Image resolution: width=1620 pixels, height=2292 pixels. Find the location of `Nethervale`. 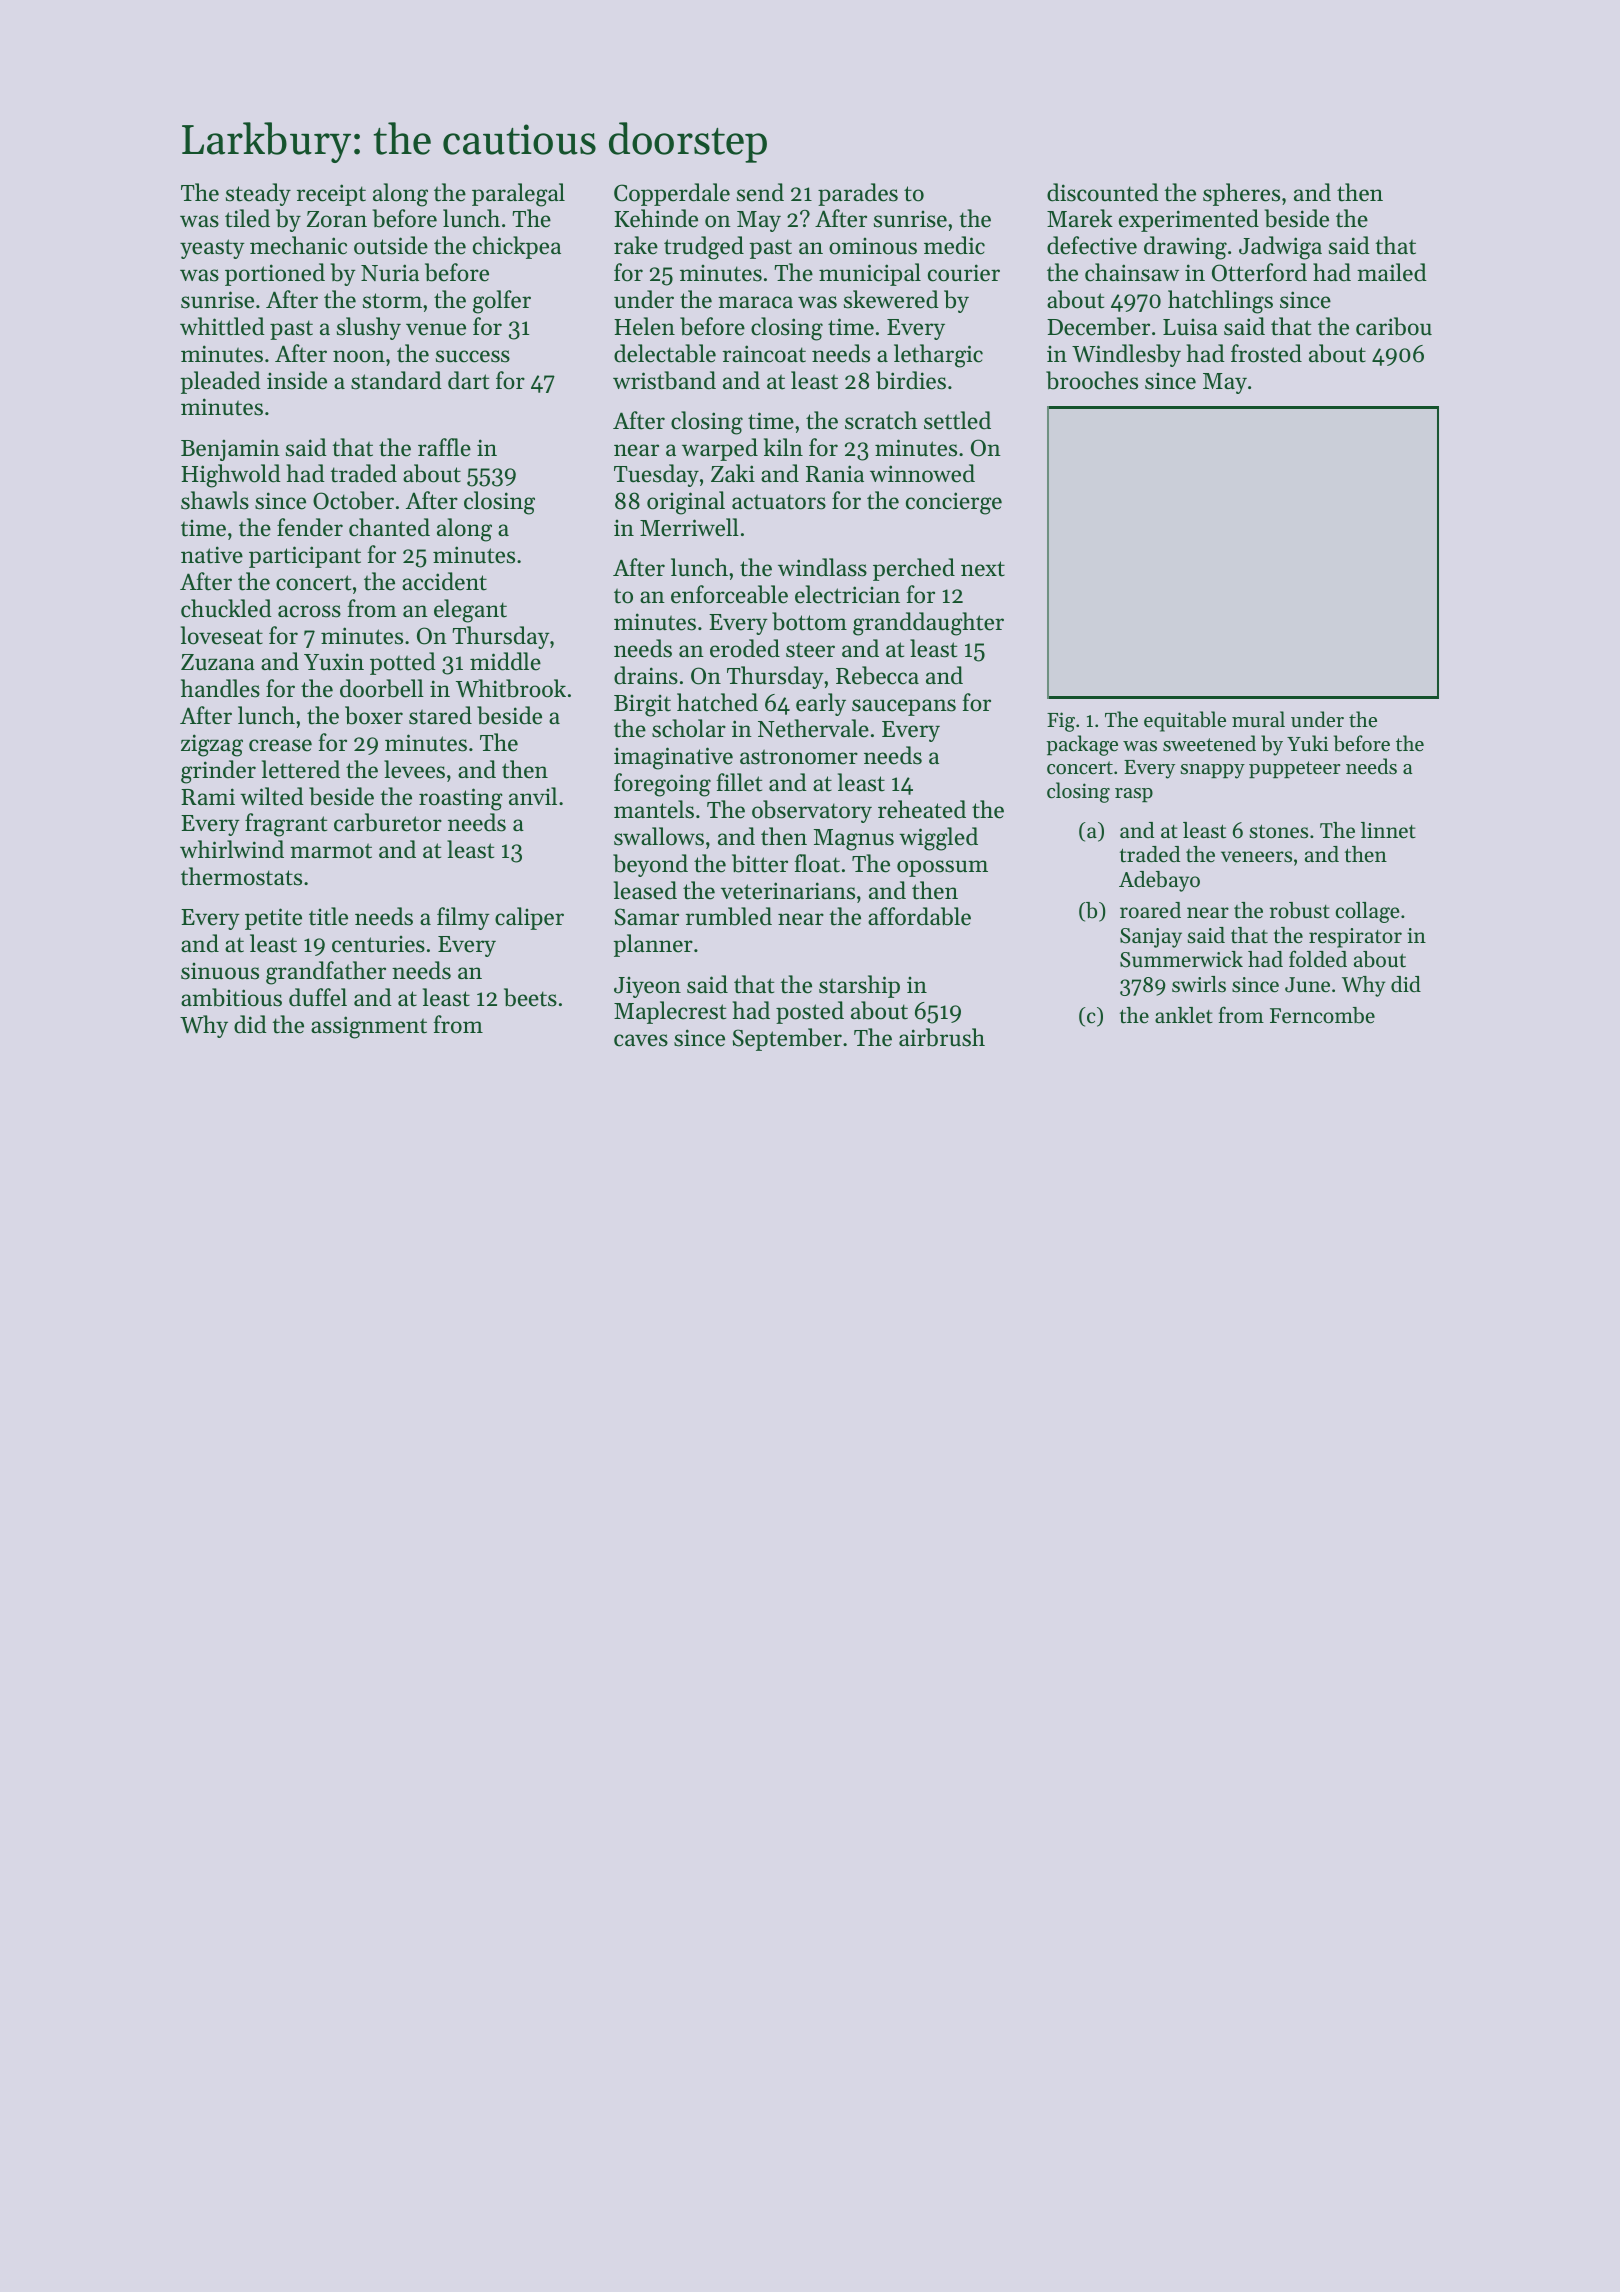

Nethervale is located at coordinates (813, 728).
